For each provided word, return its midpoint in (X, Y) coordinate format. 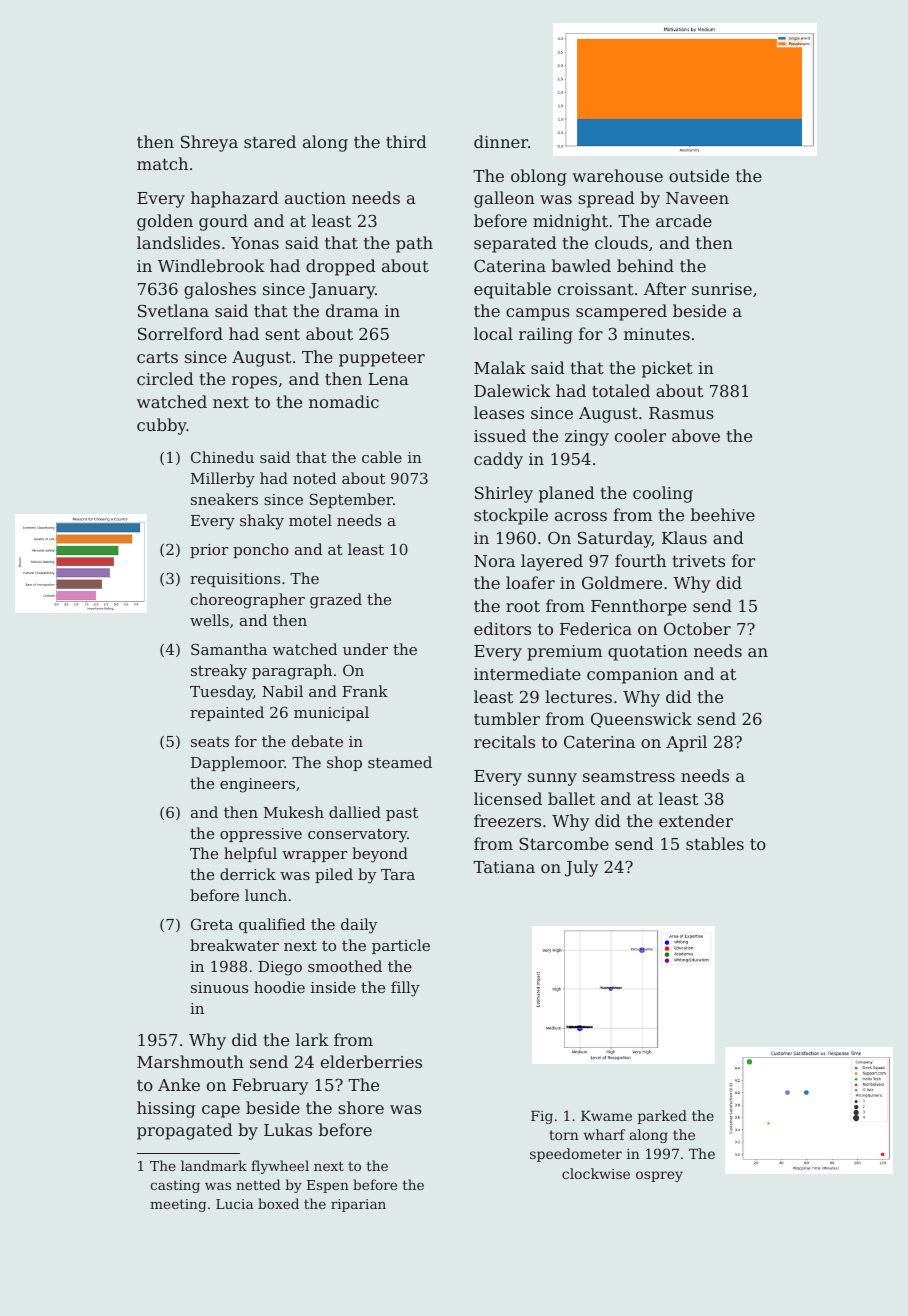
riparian (358, 1205)
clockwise (596, 1173)
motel (310, 520)
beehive (723, 514)
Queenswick (641, 720)
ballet (571, 798)
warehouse (617, 175)
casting (175, 1186)
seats (210, 741)
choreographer (248, 601)
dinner (501, 141)
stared (270, 141)
